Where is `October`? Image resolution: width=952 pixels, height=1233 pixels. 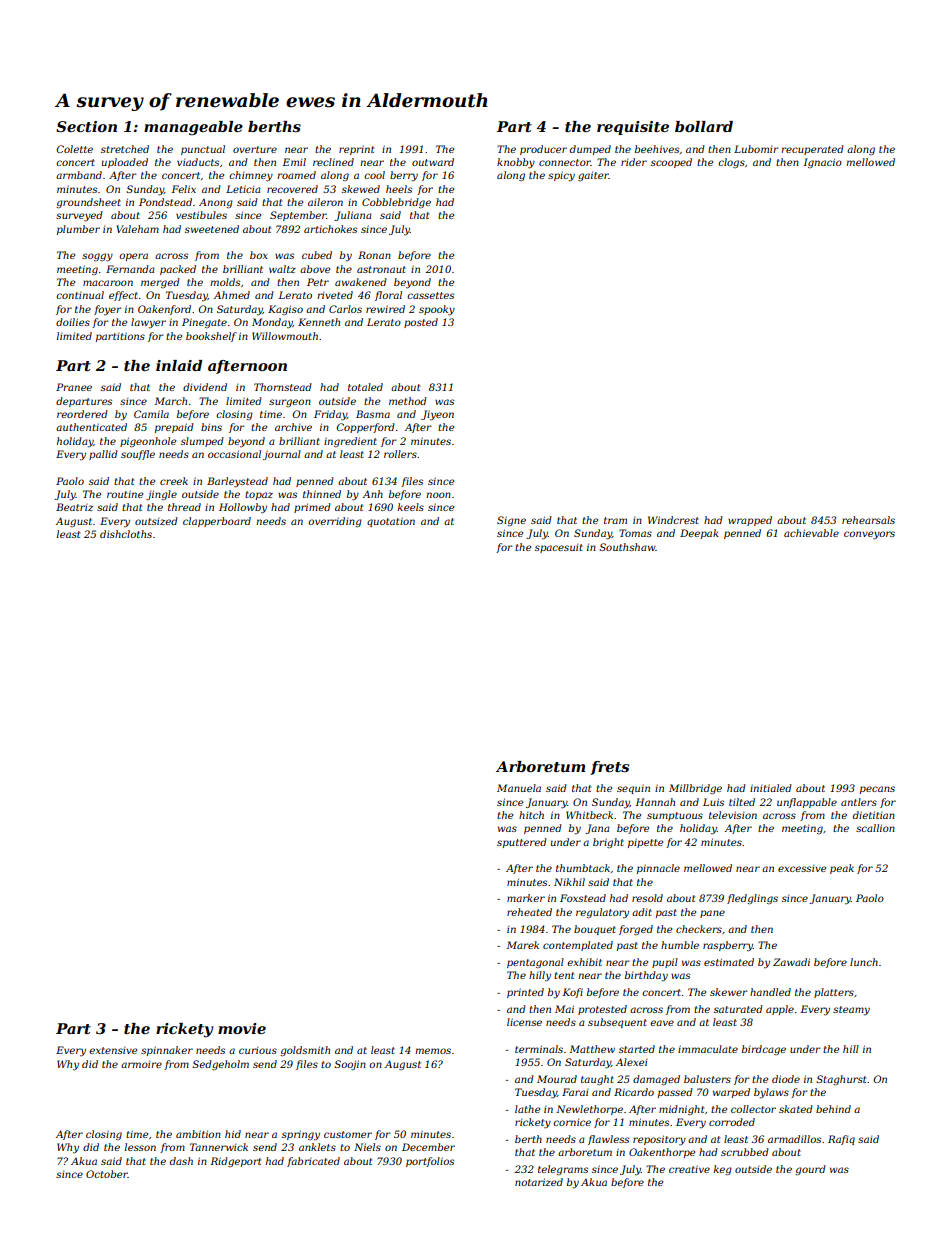 October is located at coordinates (107, 1174).
